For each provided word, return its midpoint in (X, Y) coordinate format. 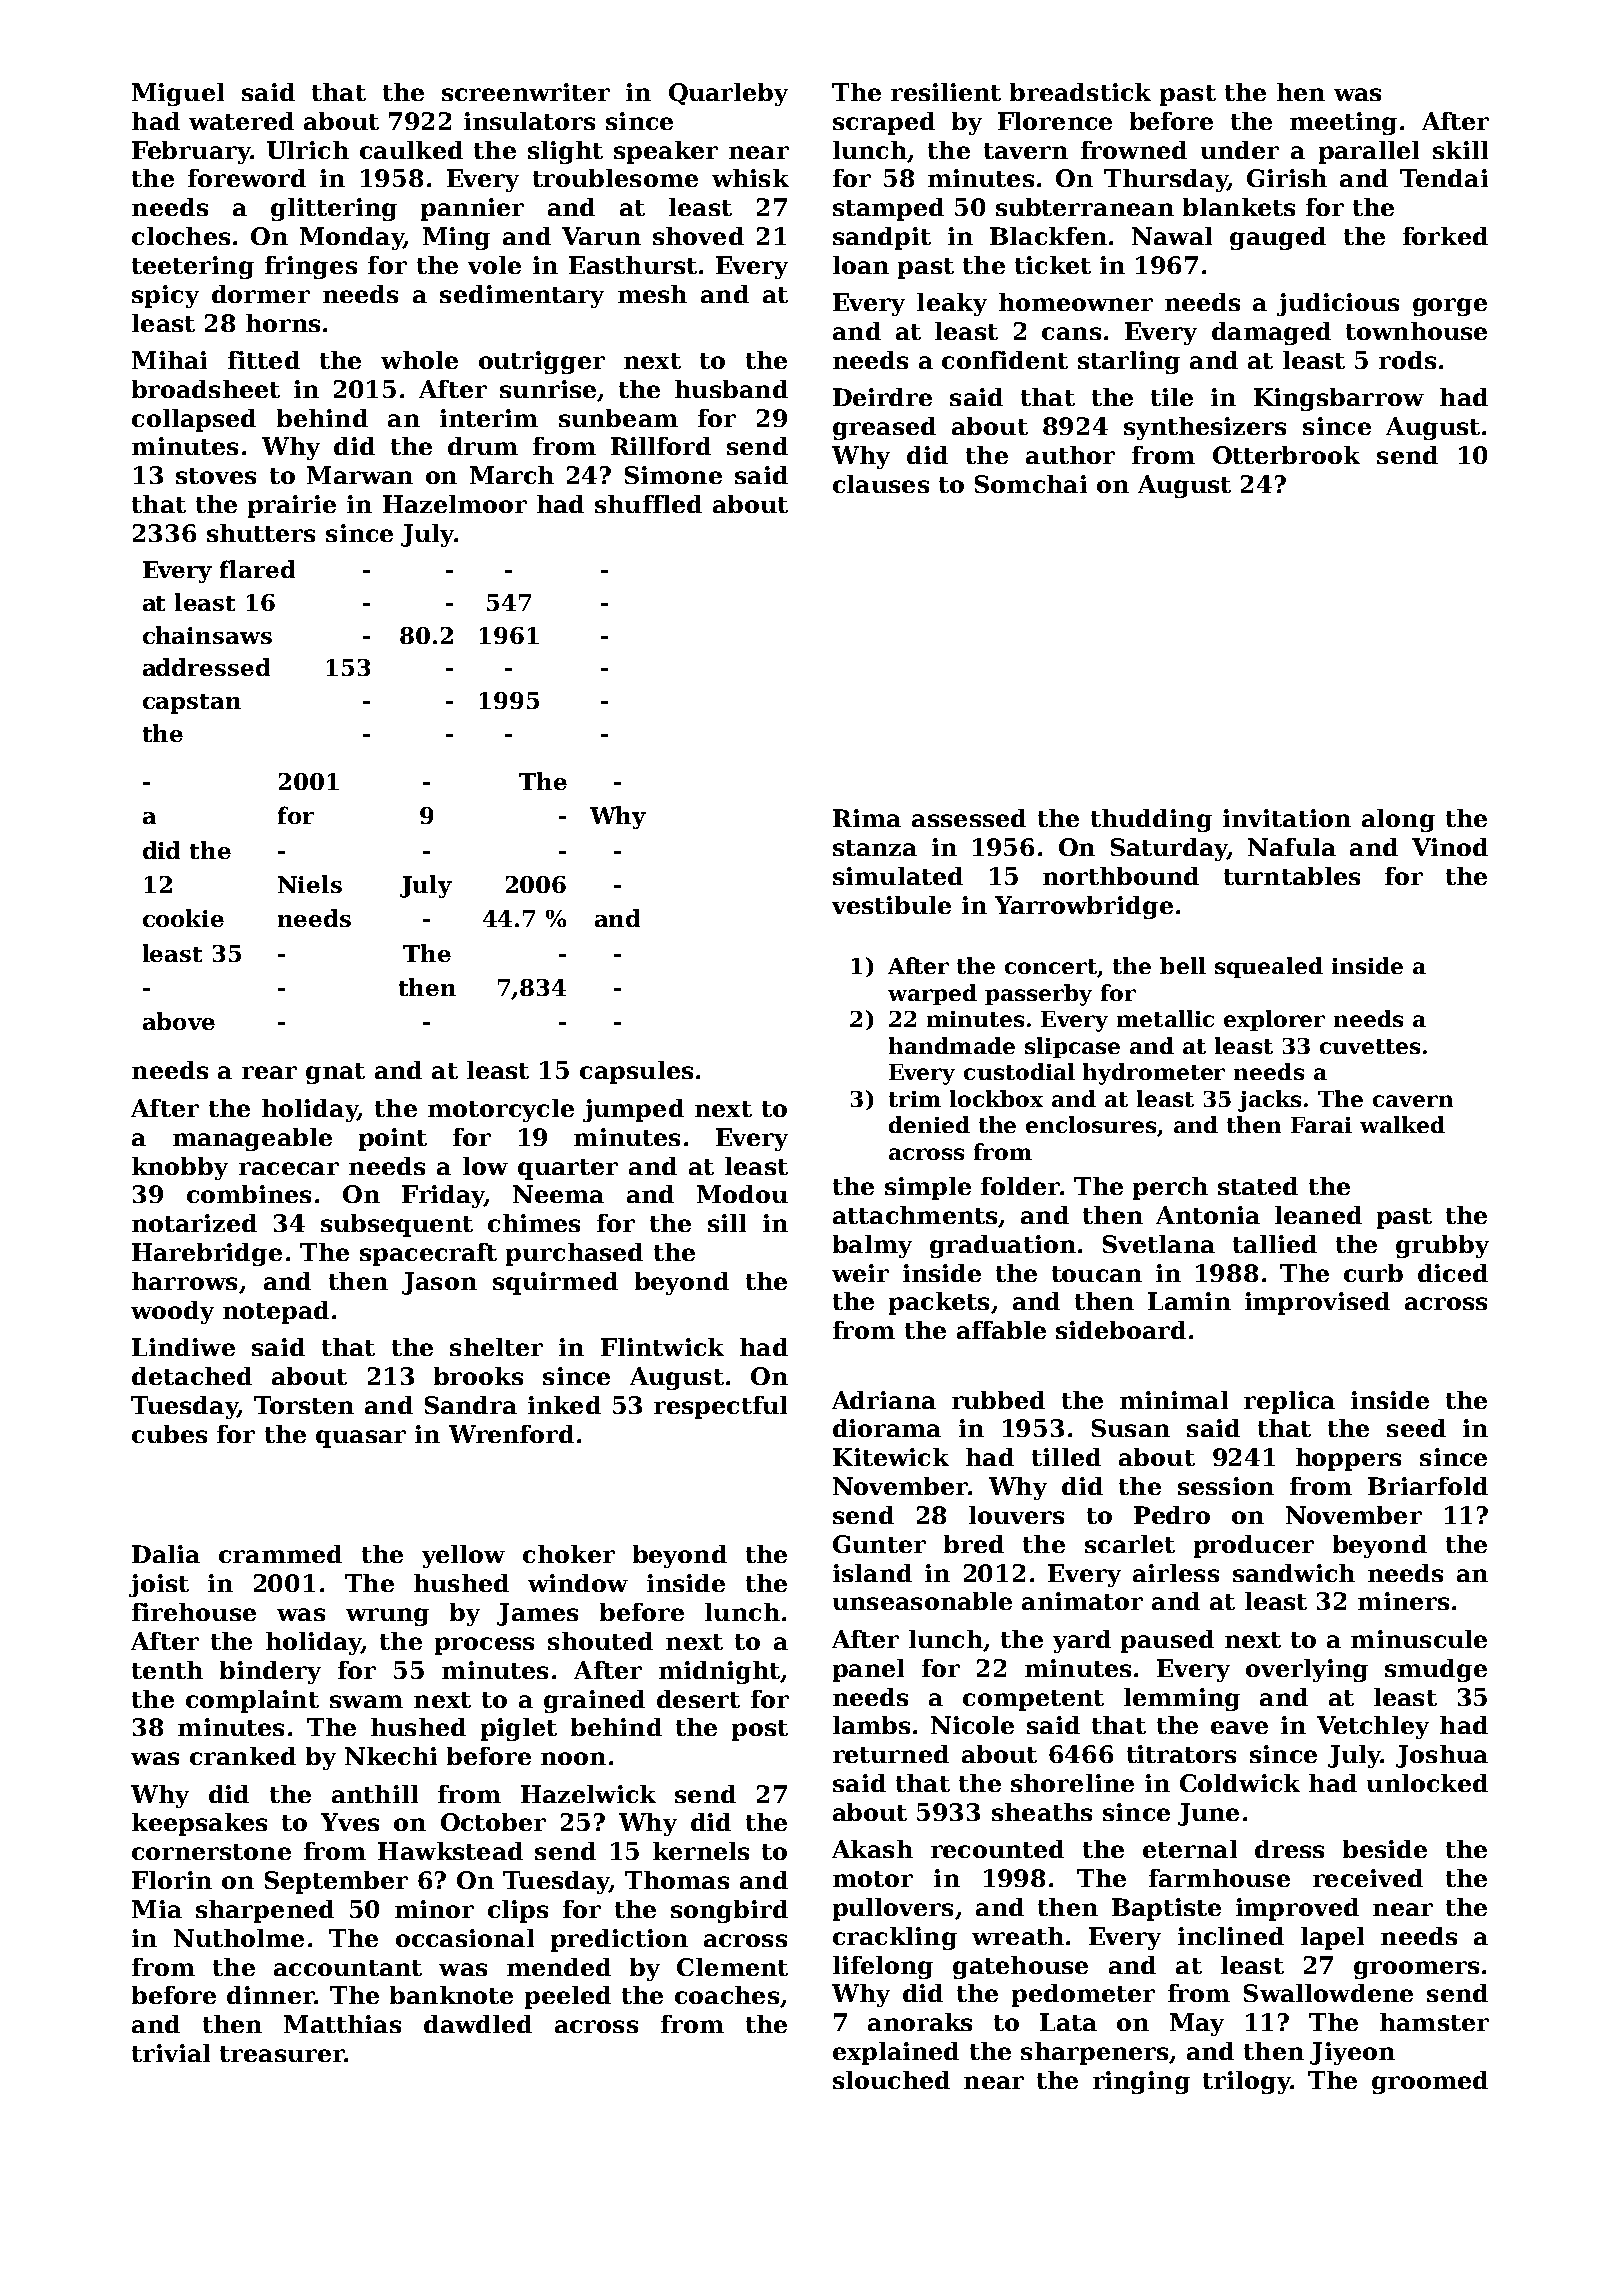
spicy (165, 296)
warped (932, 994)
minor (434, 1909)
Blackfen (1048, 236)
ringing (1141, 2082)
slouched (891, 2080)
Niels (310, 884)
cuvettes (1370, 1046)
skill (1460, 150)
